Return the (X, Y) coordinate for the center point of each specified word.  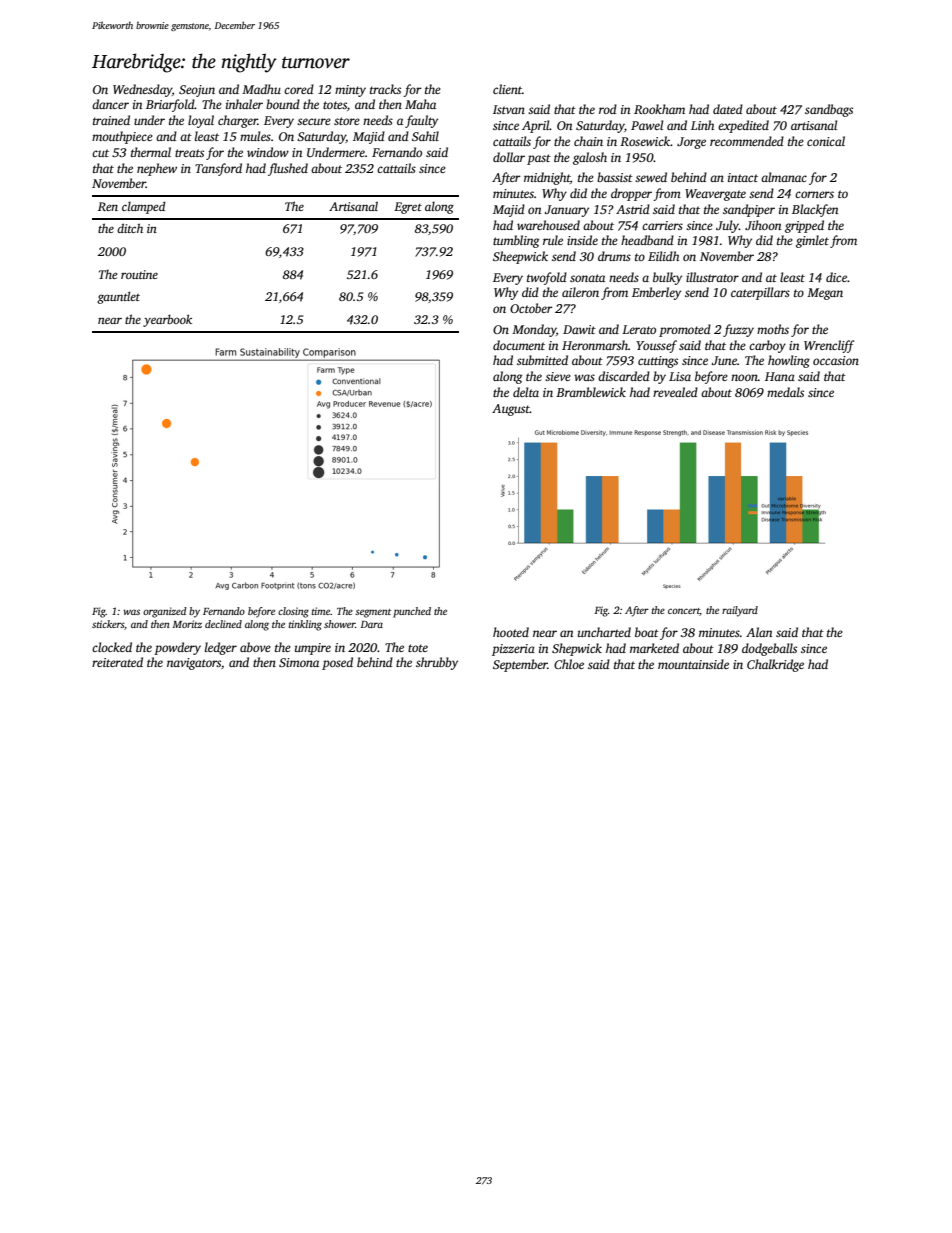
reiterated (117, 662)
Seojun (197, 91)
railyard (740, 611)
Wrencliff (829, 346)
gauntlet (118, 297)
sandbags (829, 110)
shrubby (437, 663)
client (507, 89)
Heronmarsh (595, 345)
